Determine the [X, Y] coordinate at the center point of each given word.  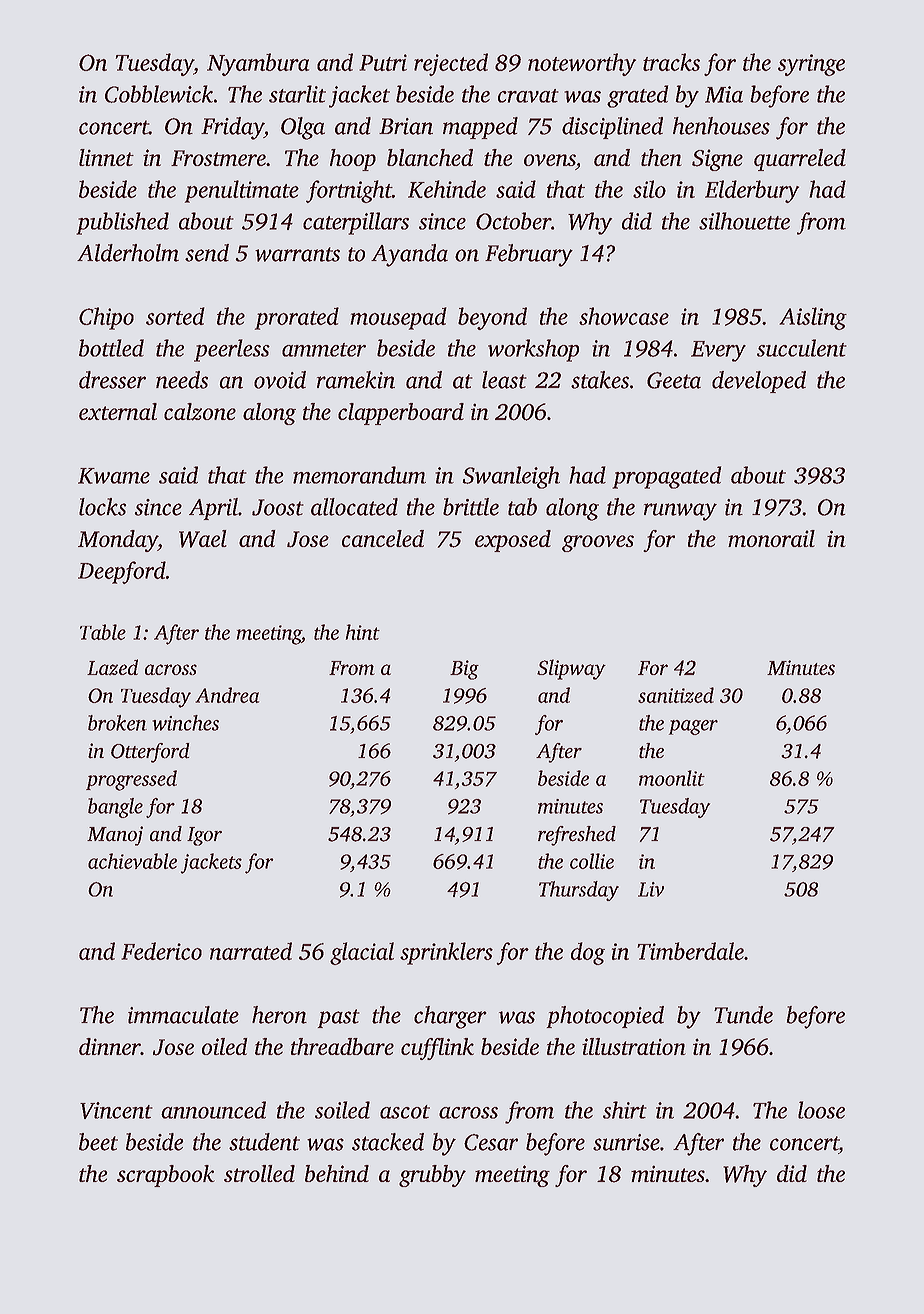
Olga [303, 128]
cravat [528, 96]
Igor [204, 836]
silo [649, 189]
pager [693, 727]
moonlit [672, 778]
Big [464, 670]
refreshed [577, 836]
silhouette [744, 221]
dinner [110, 1046]
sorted [175, 316]
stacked [388, 1142]
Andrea [227, 695]
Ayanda [409, 255]
